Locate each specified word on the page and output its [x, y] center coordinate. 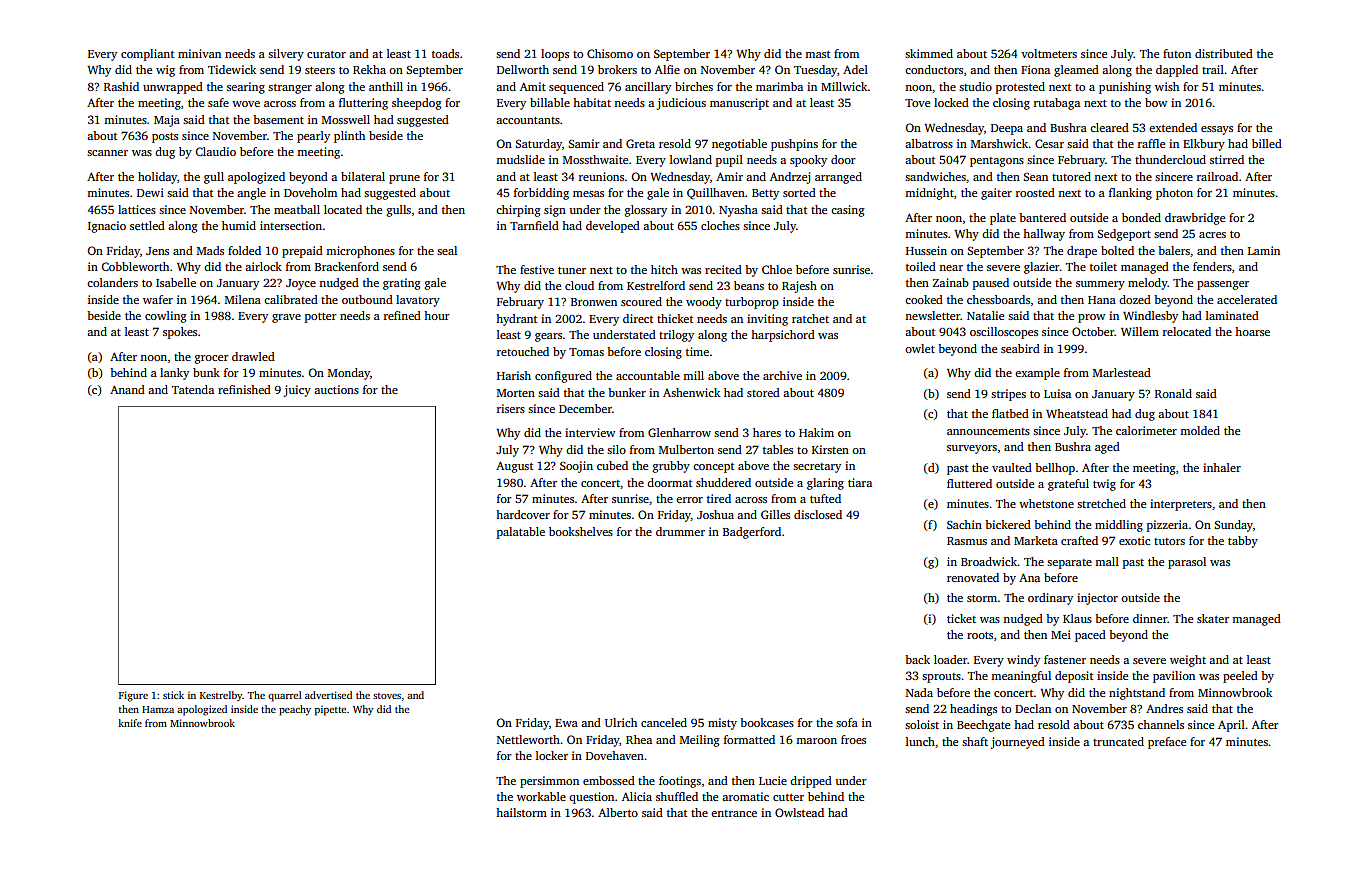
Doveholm [310, 192]
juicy [297, 391]
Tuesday [815, 71]
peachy [295, 710]
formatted [749, 739]
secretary [817, 468]
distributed [1224, 53]
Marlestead [1122, 372]
